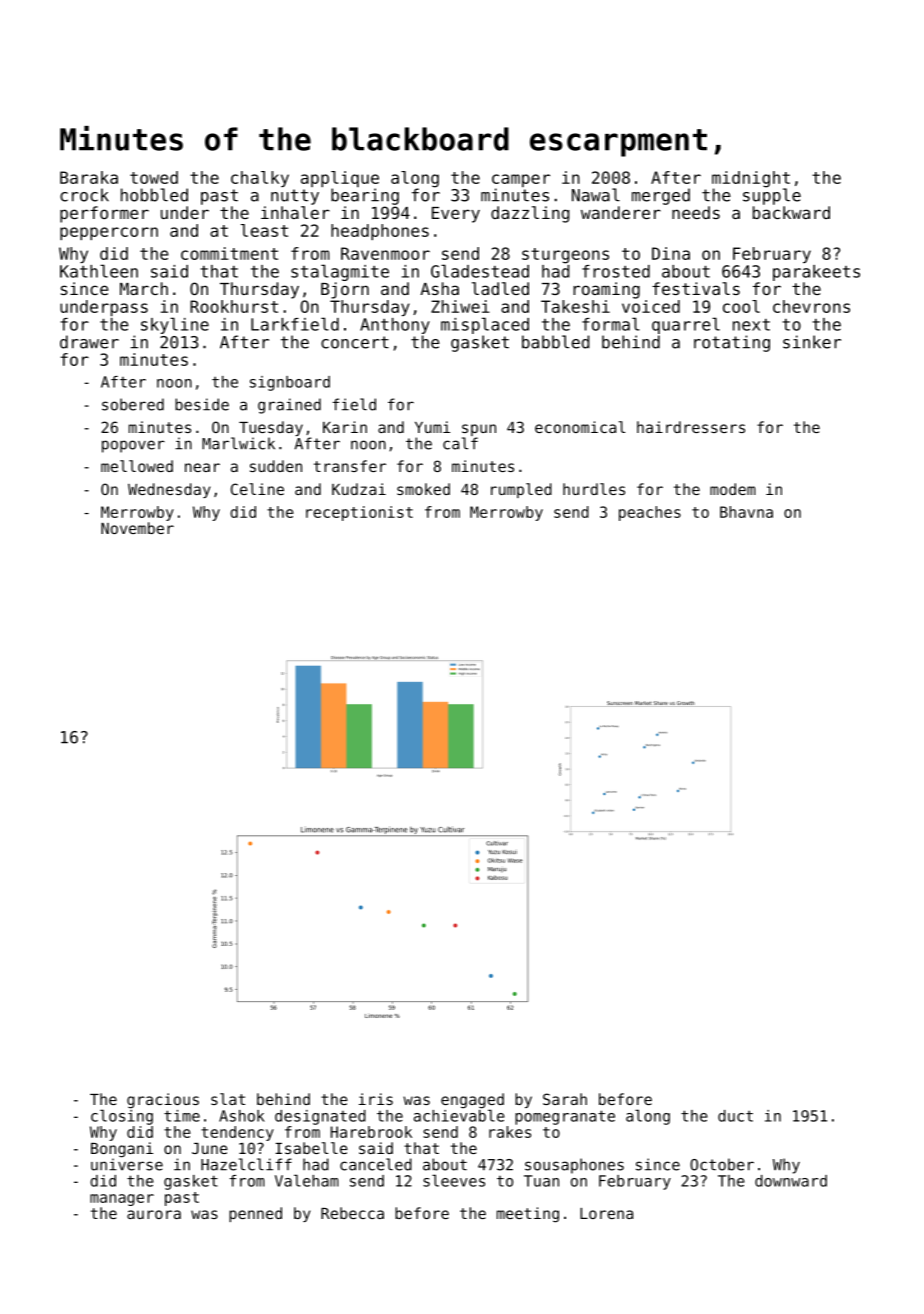  I want to click on slat, so click(228, 1099).
